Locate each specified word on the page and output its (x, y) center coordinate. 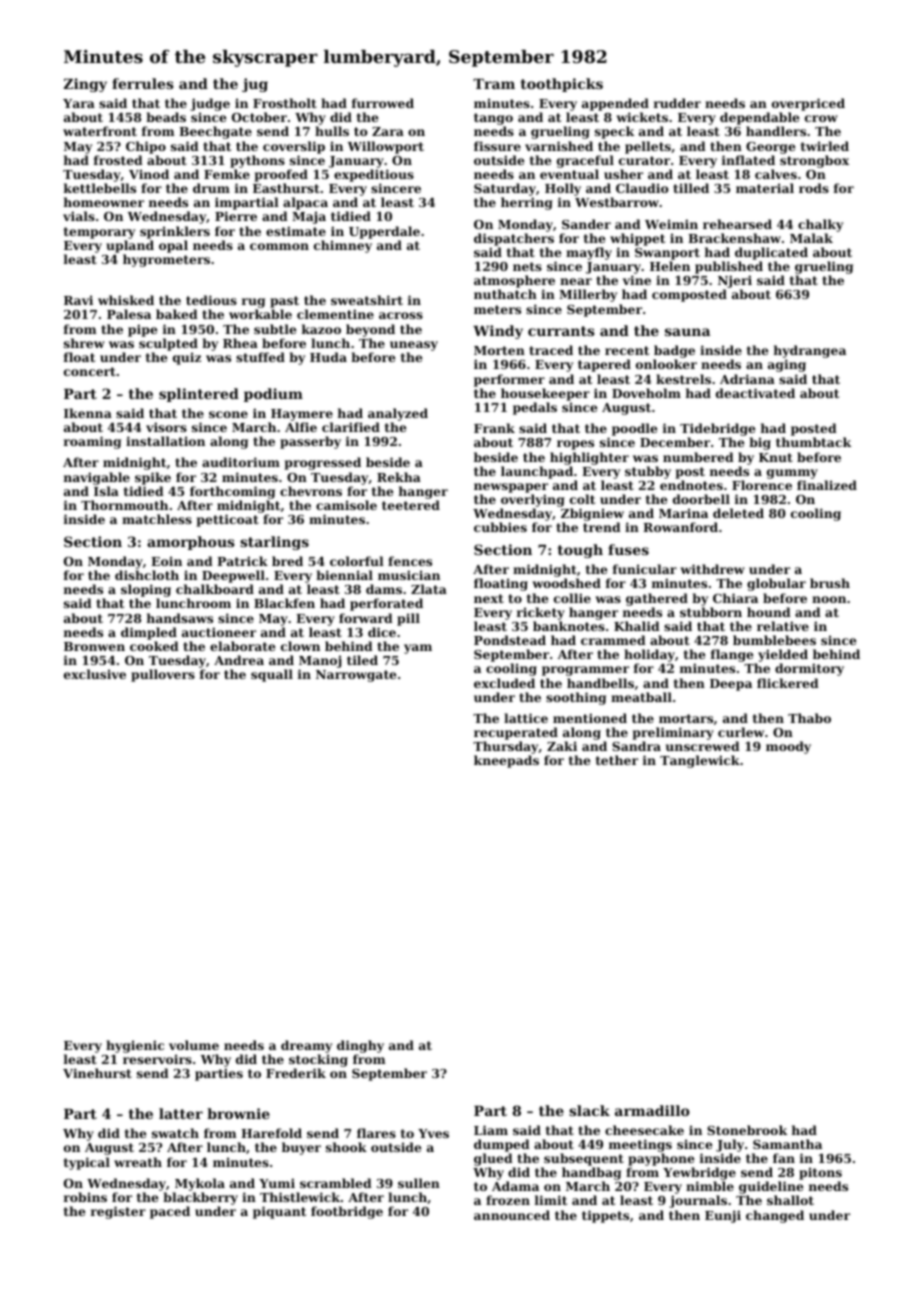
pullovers (163, 675)
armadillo (652, 1110)
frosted (118, 160)
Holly (563, 189)
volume (194, 1045)
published (729, 267)
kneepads (506, 762)
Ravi (78, 300)
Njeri (735, 281)
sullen (419, 1183)
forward (366, 618)
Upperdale (384, 232)
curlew (741, 732)
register (118, 1212)
